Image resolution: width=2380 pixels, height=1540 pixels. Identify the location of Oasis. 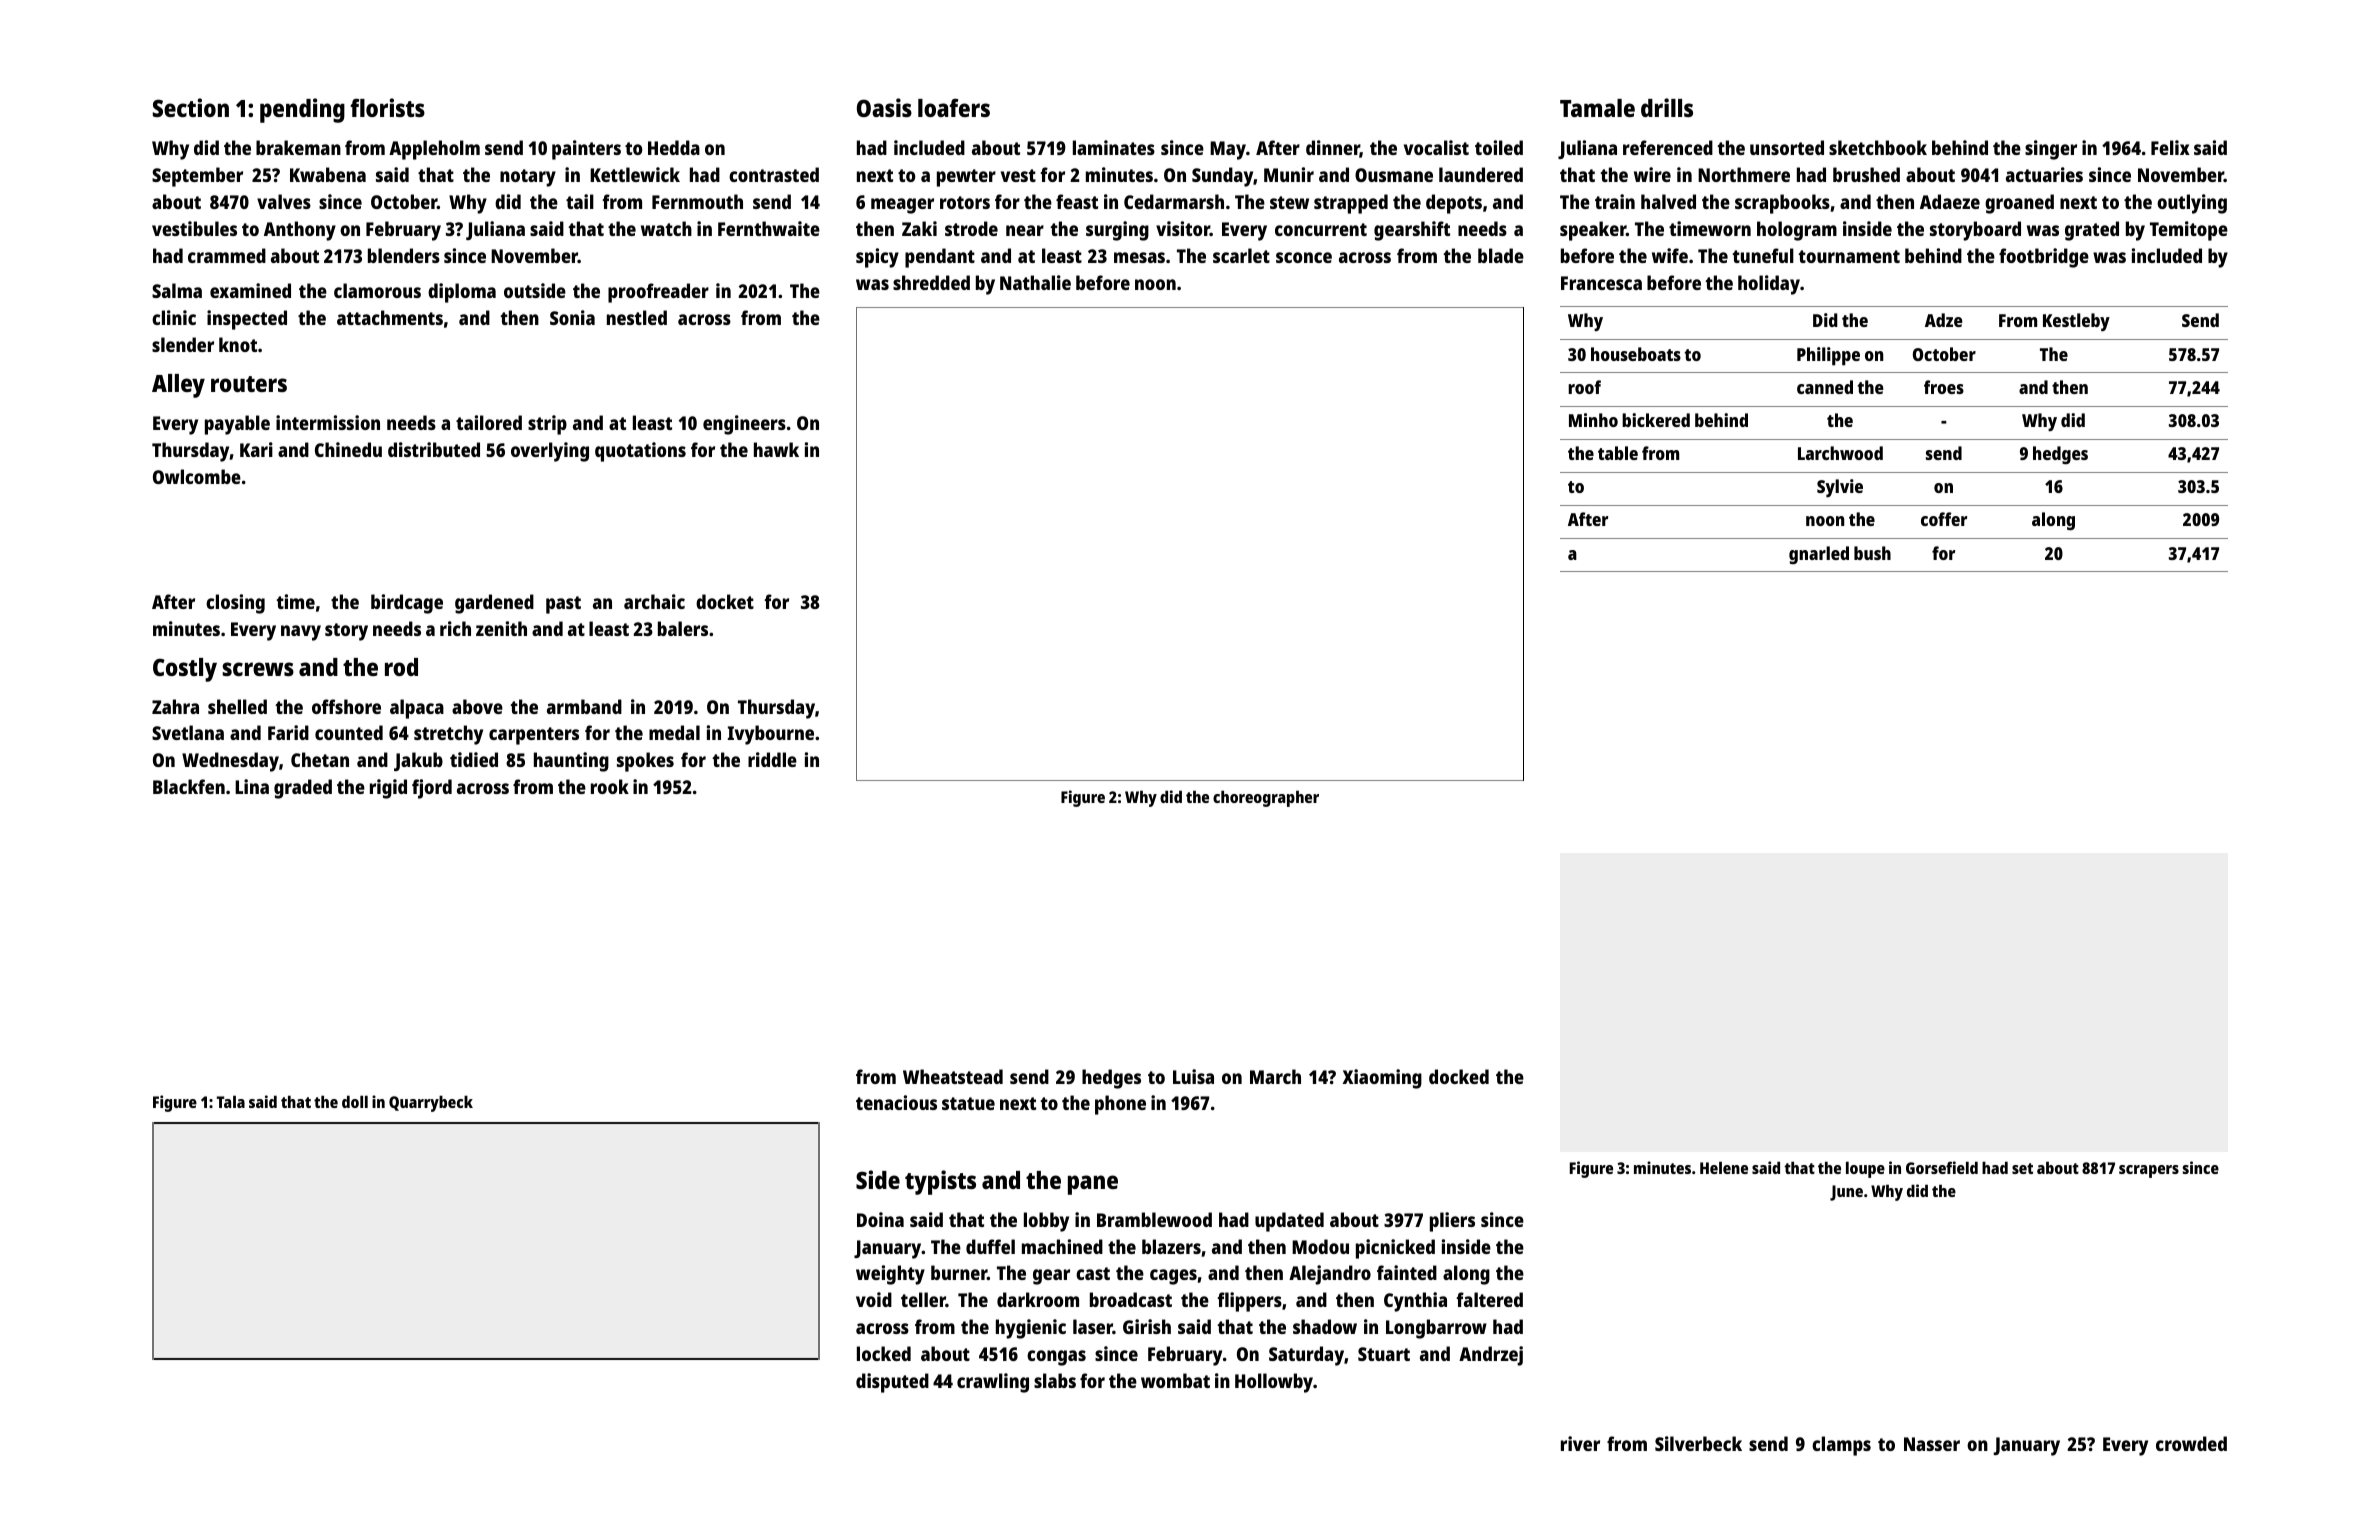
(884, 107).
